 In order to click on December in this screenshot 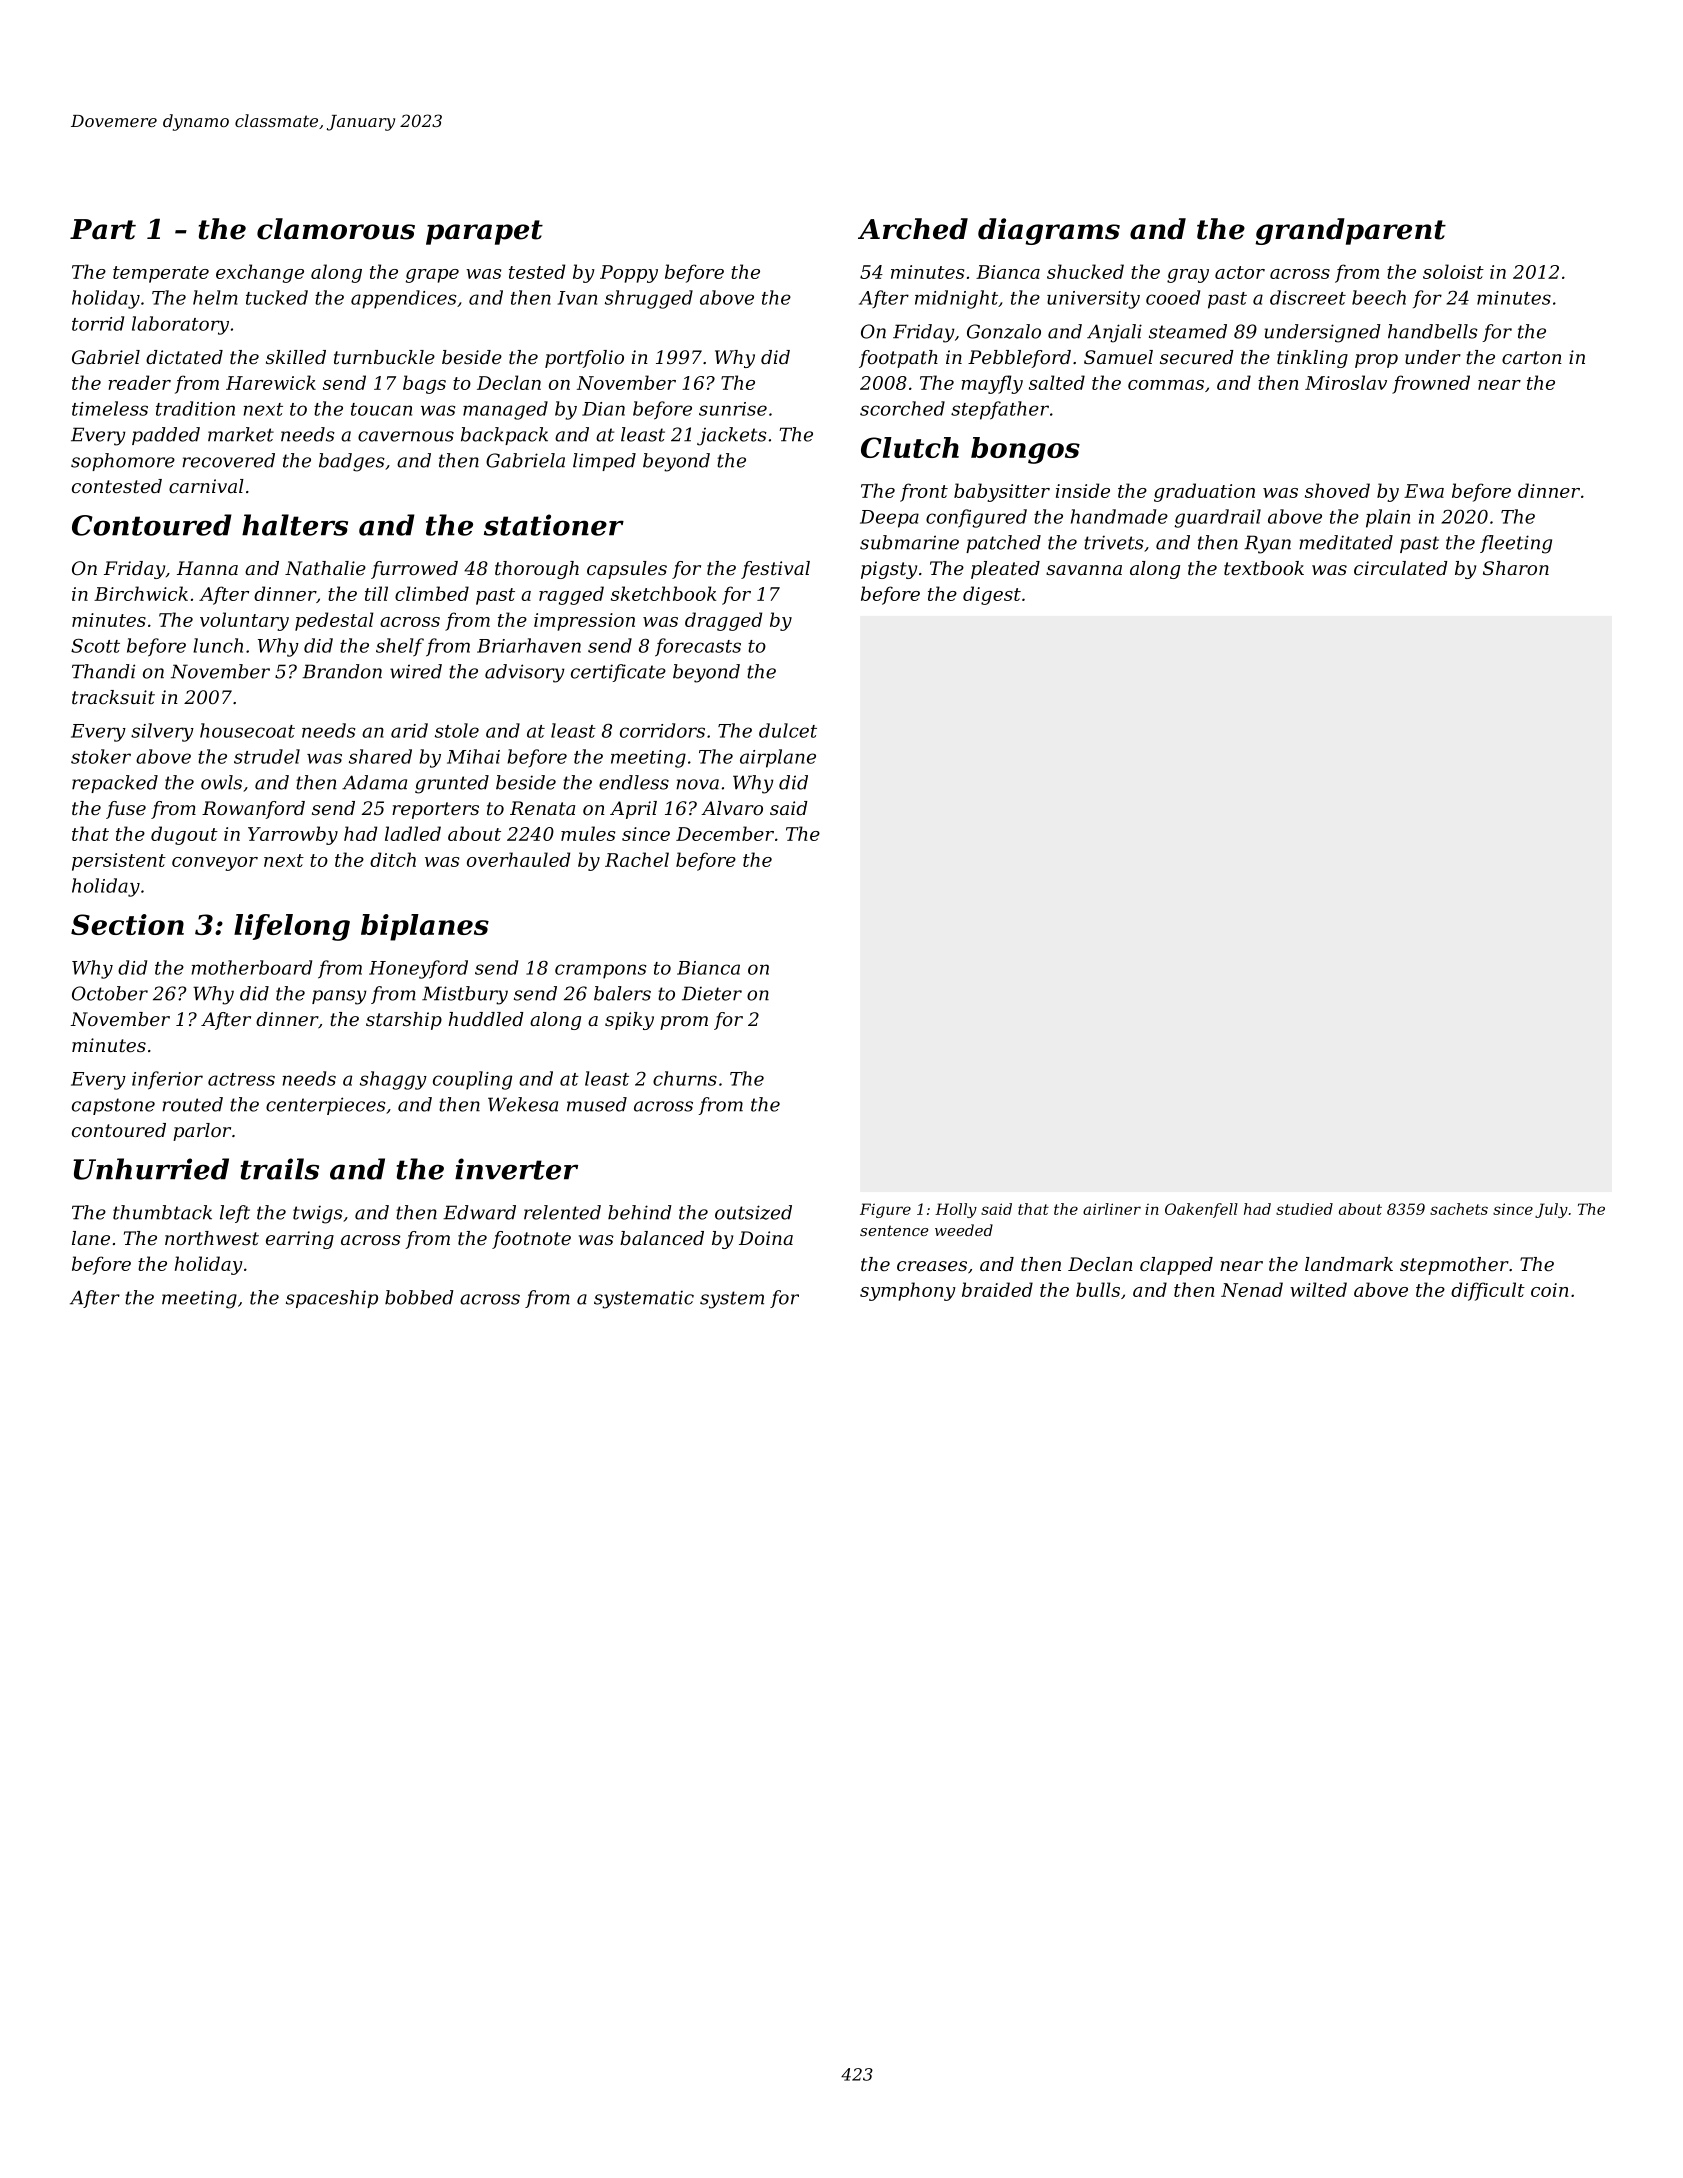, I will do `click(725, 833)`.
